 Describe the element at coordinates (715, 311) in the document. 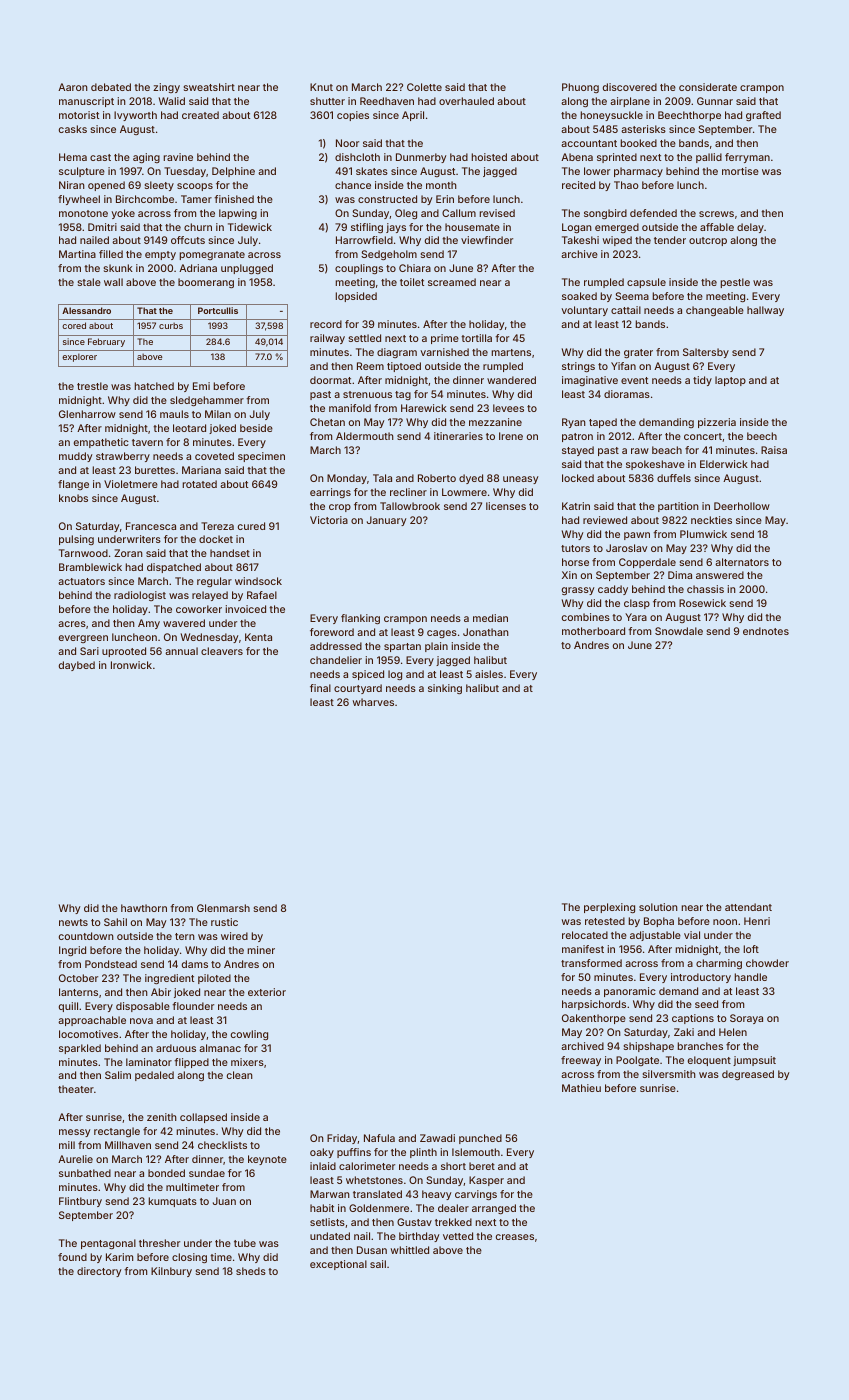

I see `changeable` at that location.
